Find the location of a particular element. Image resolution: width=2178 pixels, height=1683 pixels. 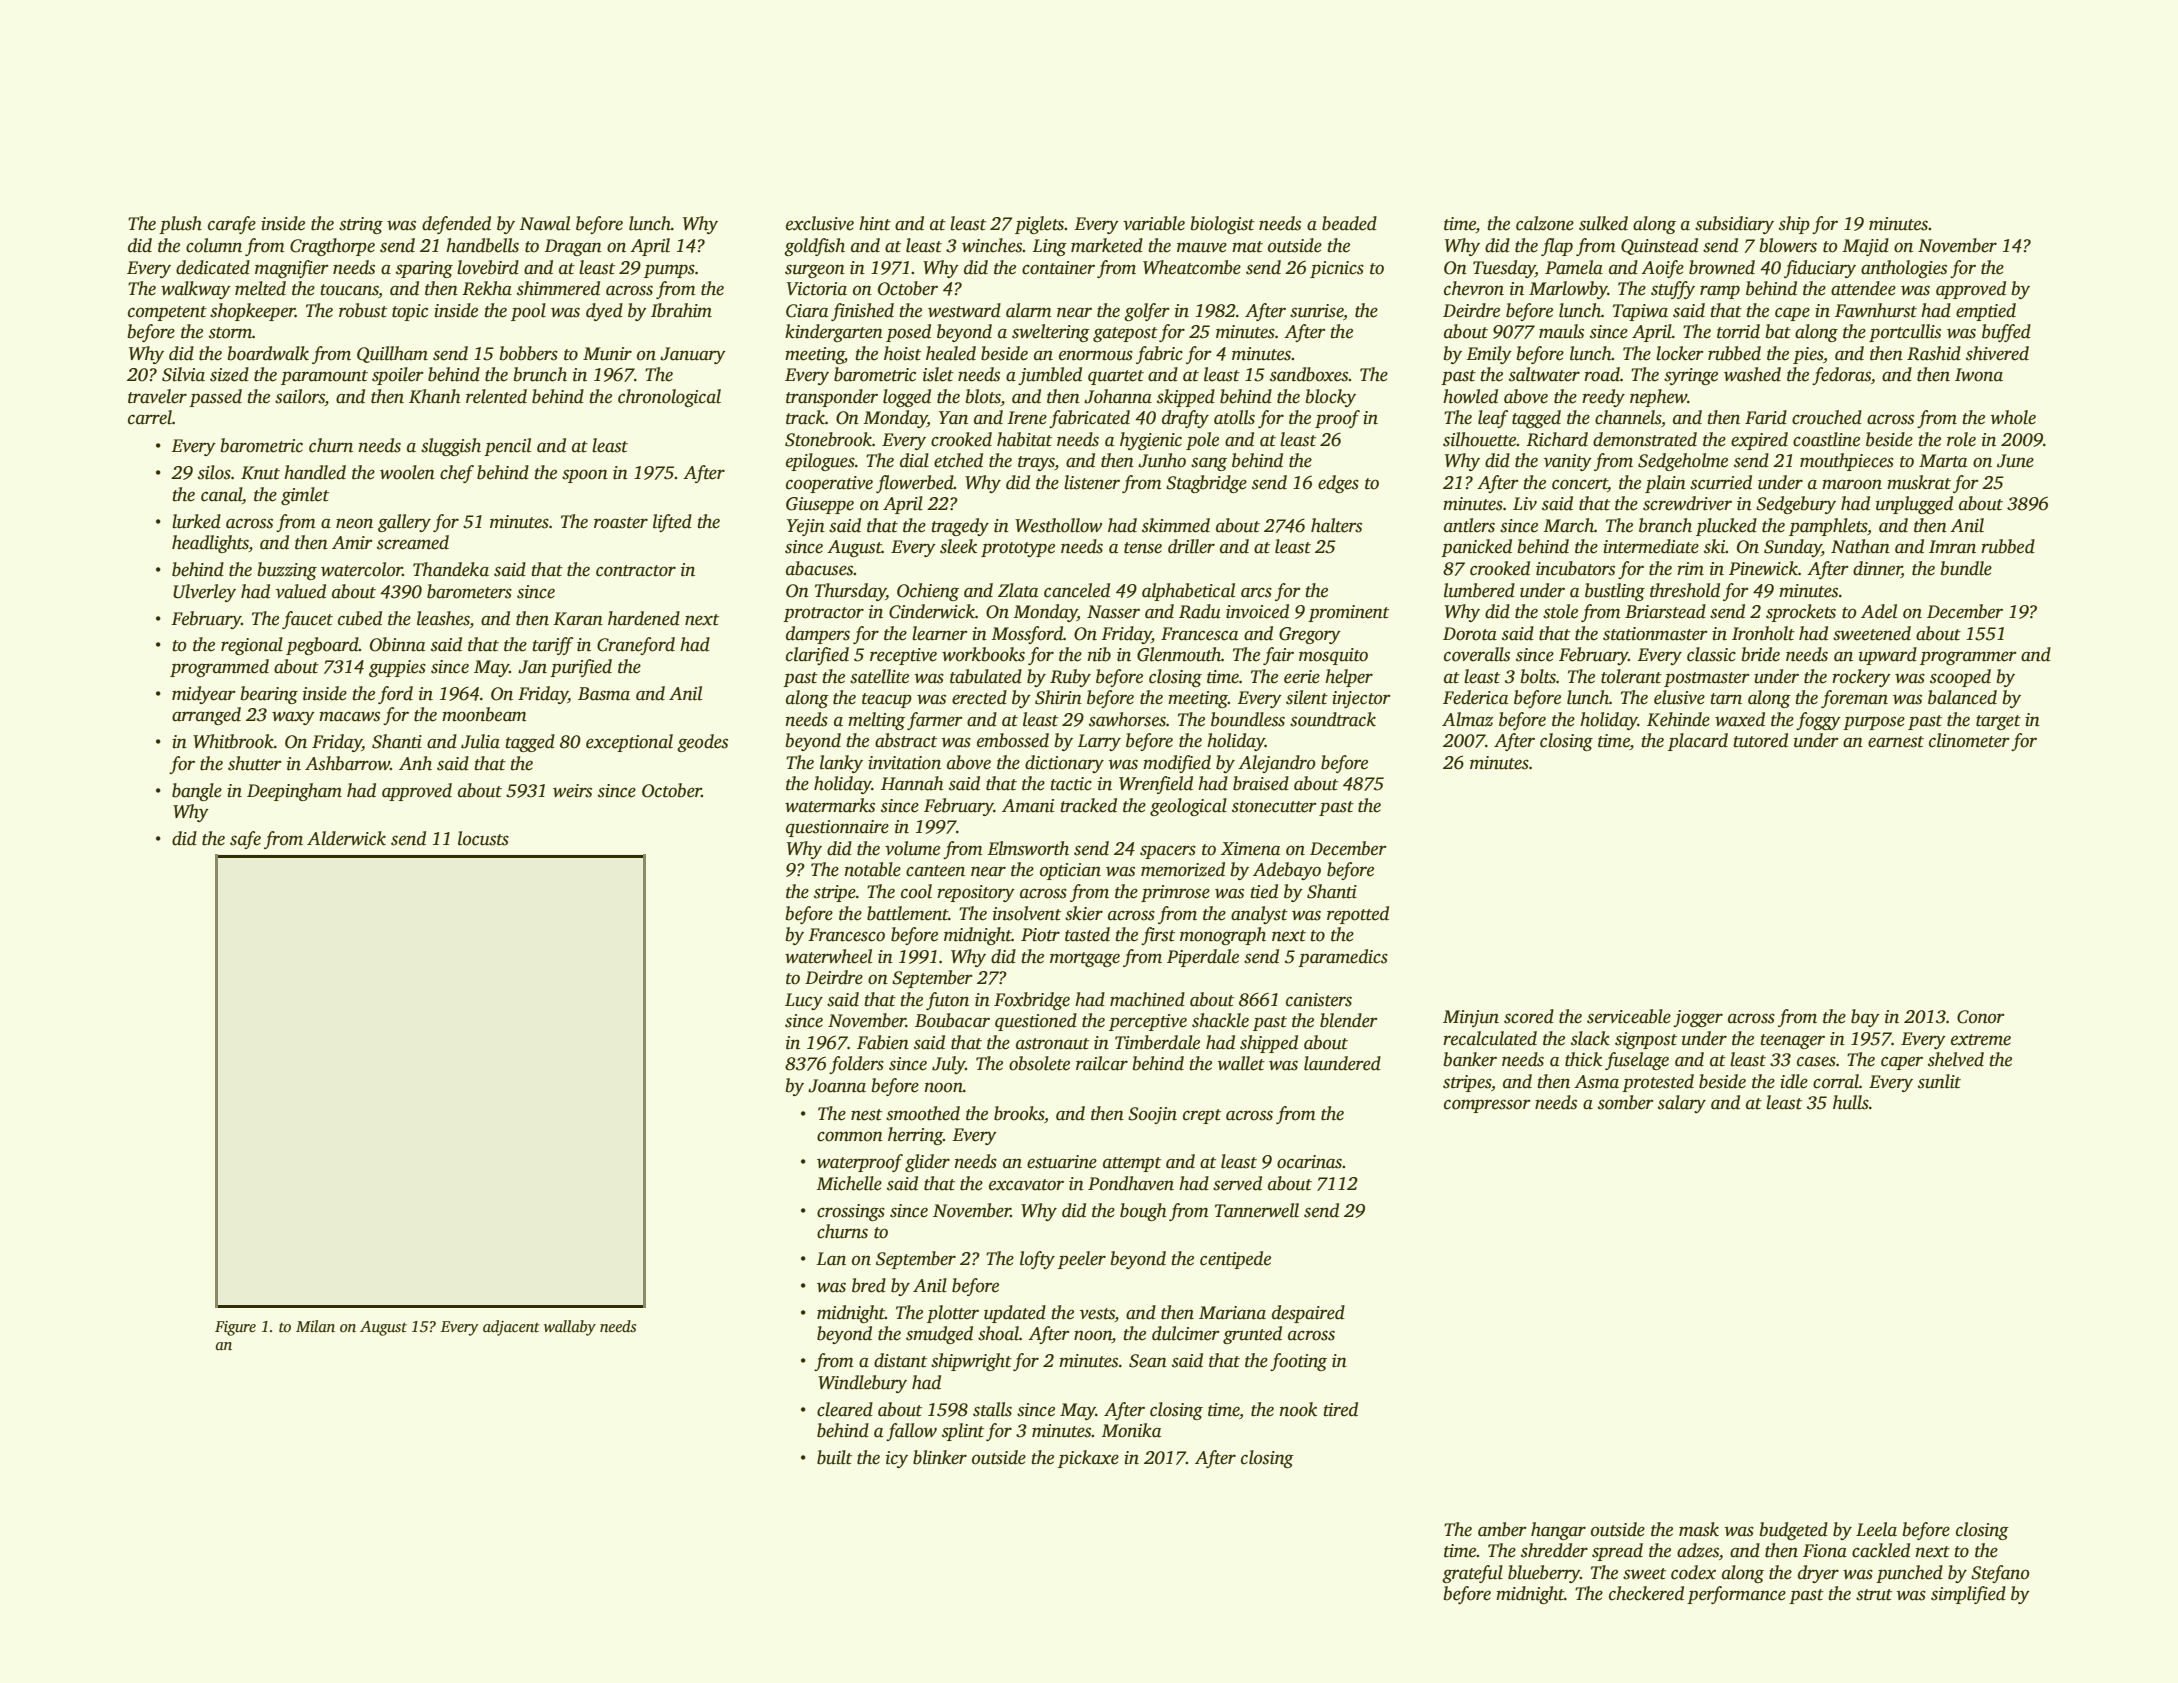

tutored is located at coordinates (1760, 740).
